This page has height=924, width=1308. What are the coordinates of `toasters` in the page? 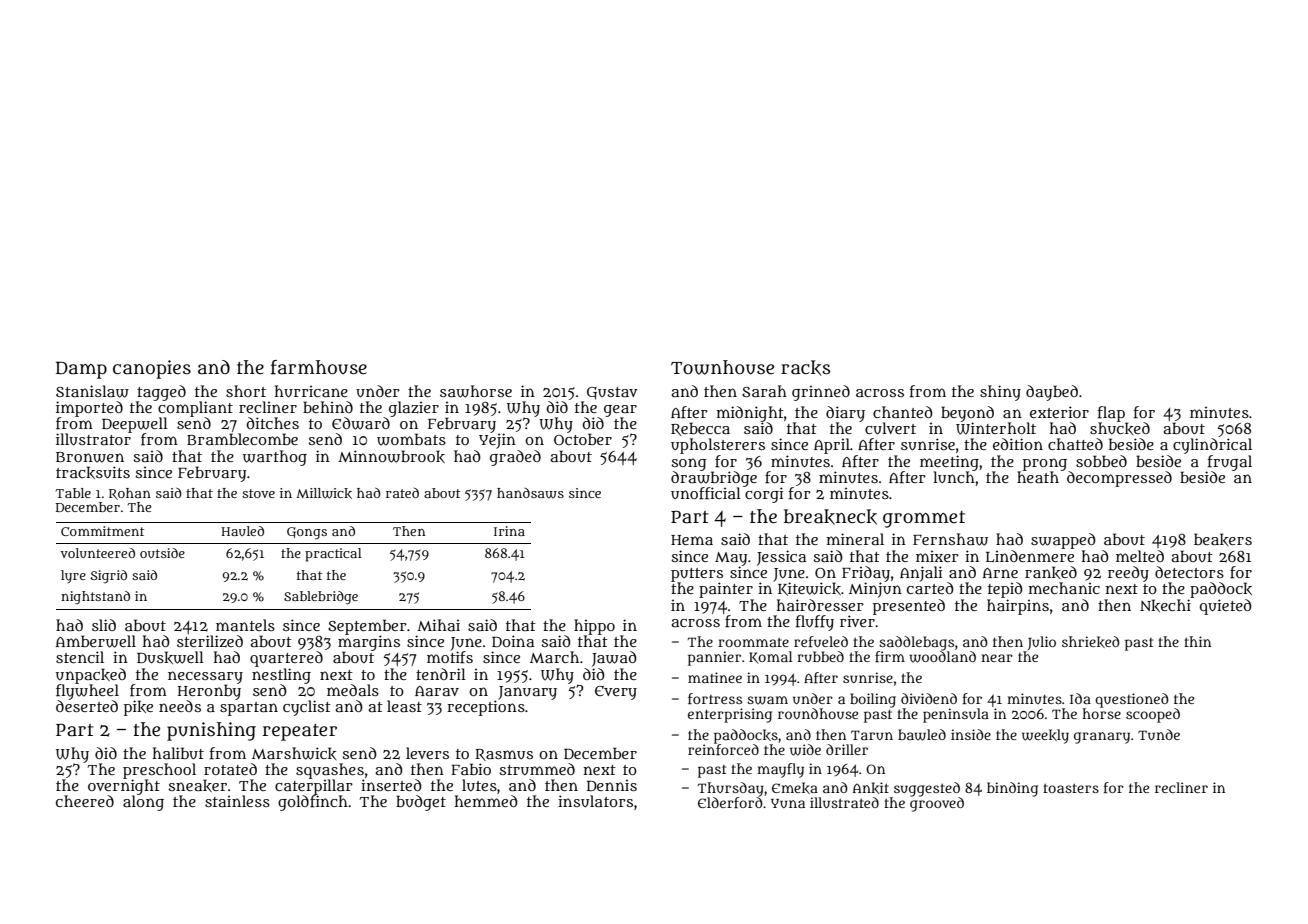 It's located at (1071, 788).
